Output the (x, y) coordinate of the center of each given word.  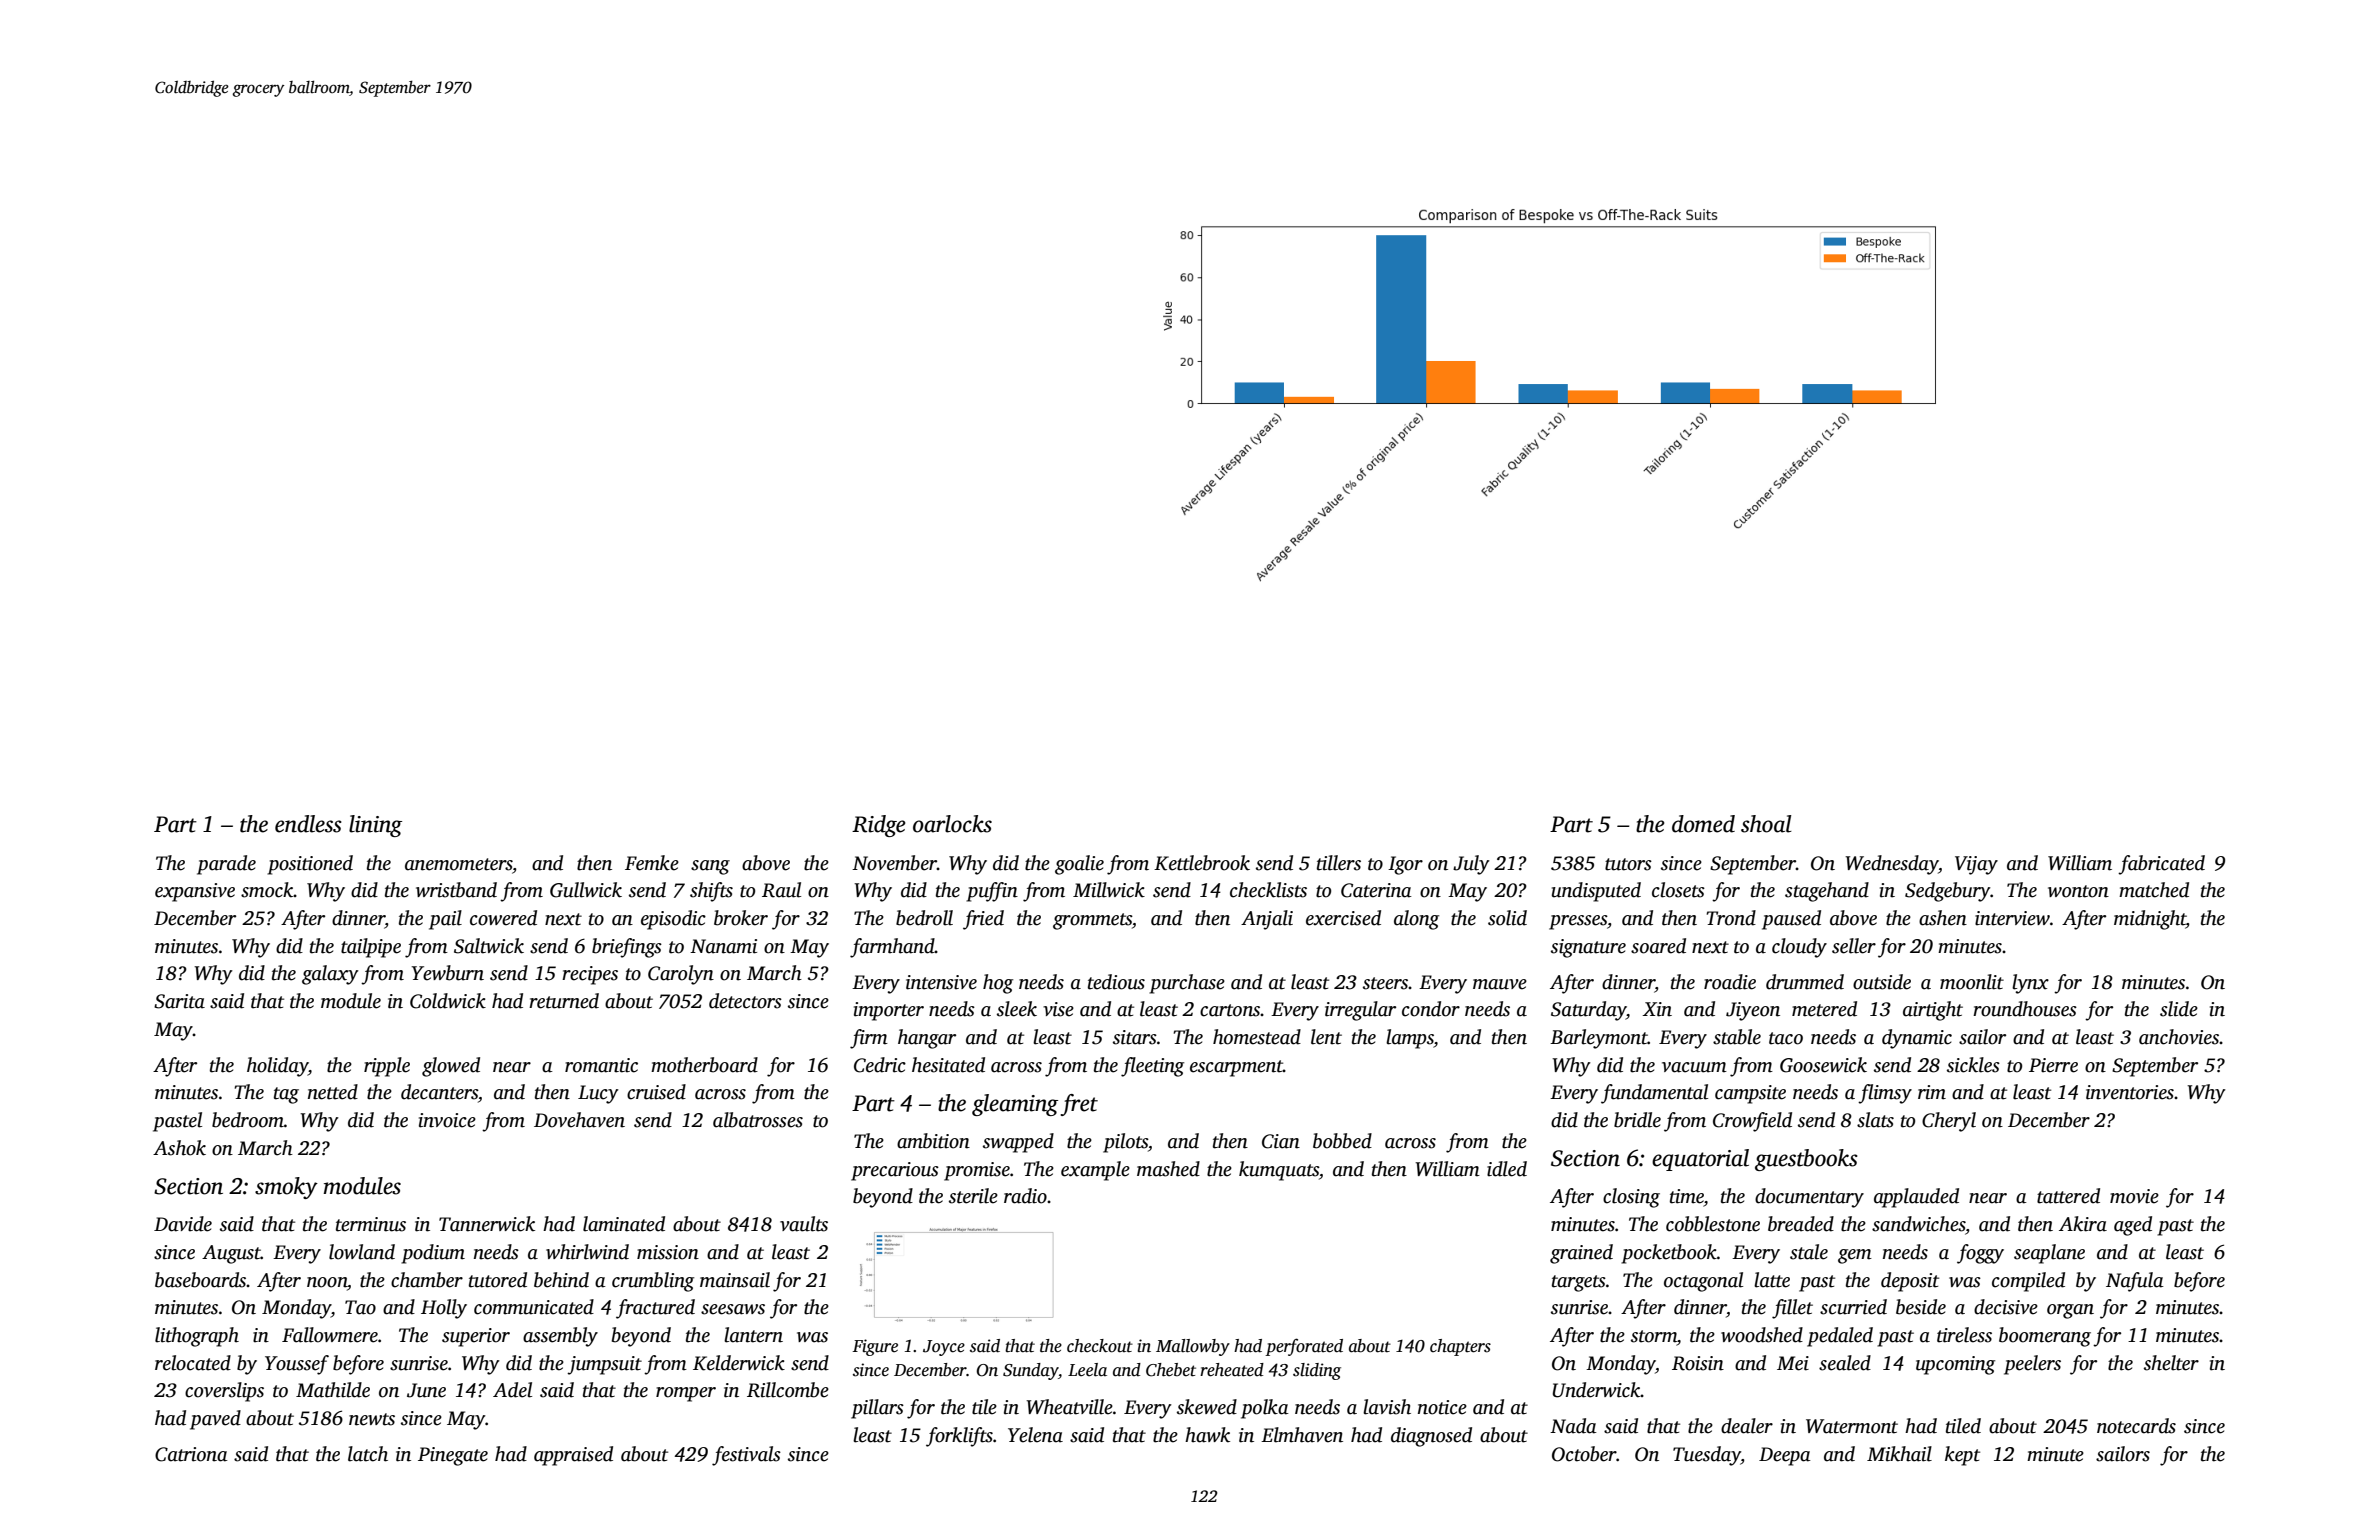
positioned (310, 865)
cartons (1230, 1010)
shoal (1766, 824)
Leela (1087, 1370)
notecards (2136, 1426)
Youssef (297, 1365)
